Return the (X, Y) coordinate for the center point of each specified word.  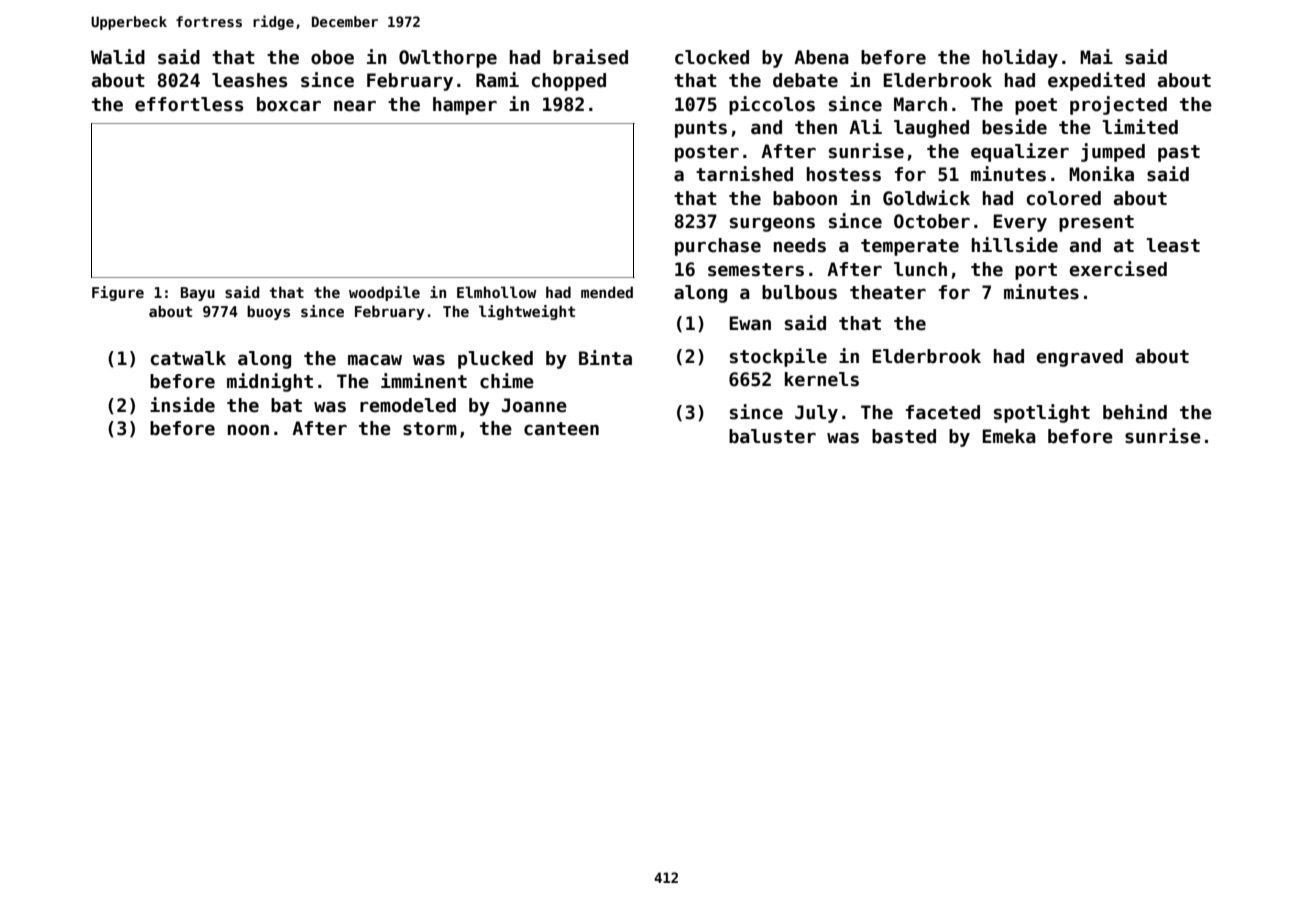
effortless (189, 104)
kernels (822, 379)
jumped (1113, 152)
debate (805, 80)
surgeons (772, 224)
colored (1064, 198)
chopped (569, 82)
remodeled (408, 405)
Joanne (534, 405)
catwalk (188, 358)
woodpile (384, 293)
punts (701, 129)
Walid (118, 57)
